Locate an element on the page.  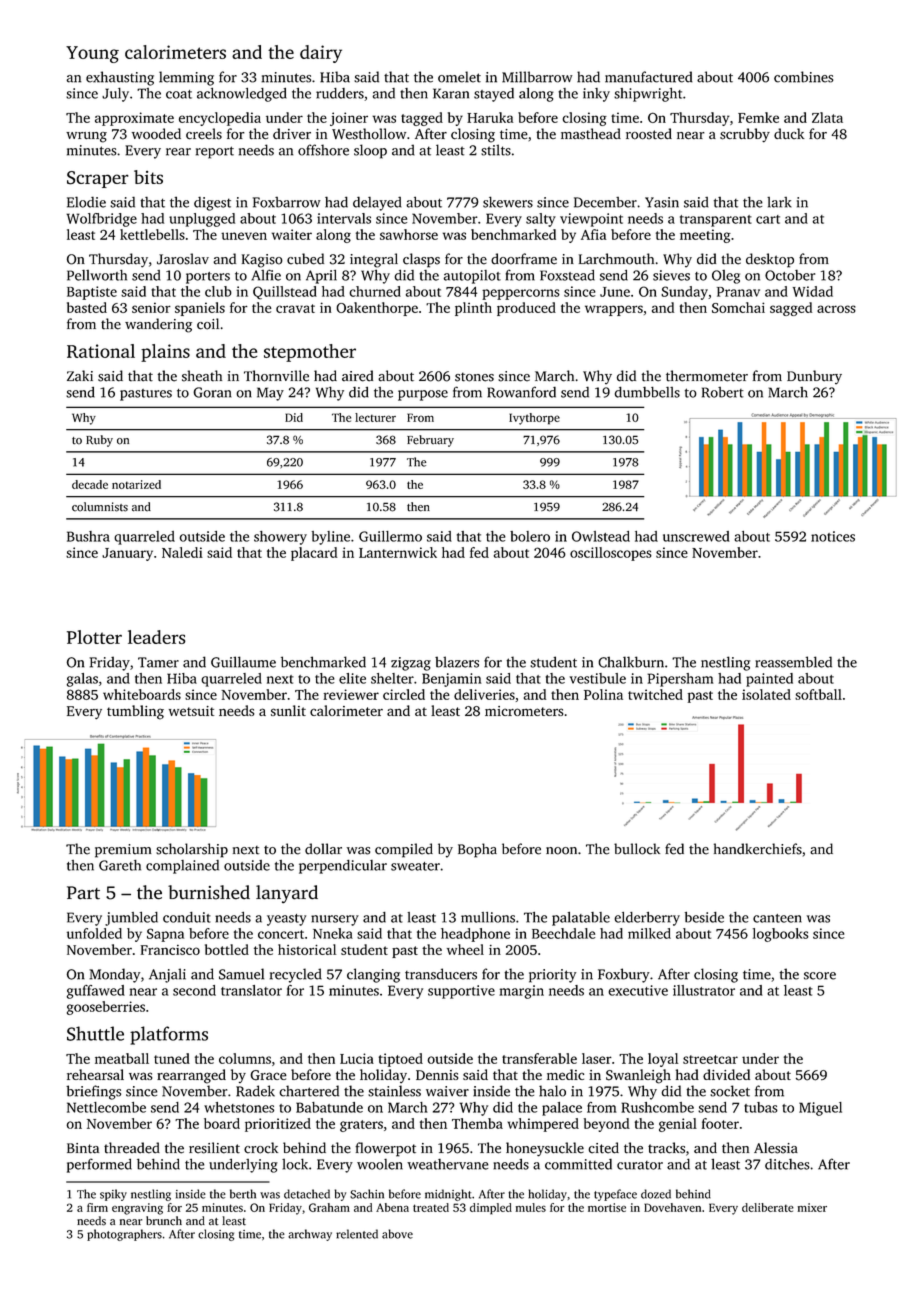
logbooks is located at coordinates (781, 935).
